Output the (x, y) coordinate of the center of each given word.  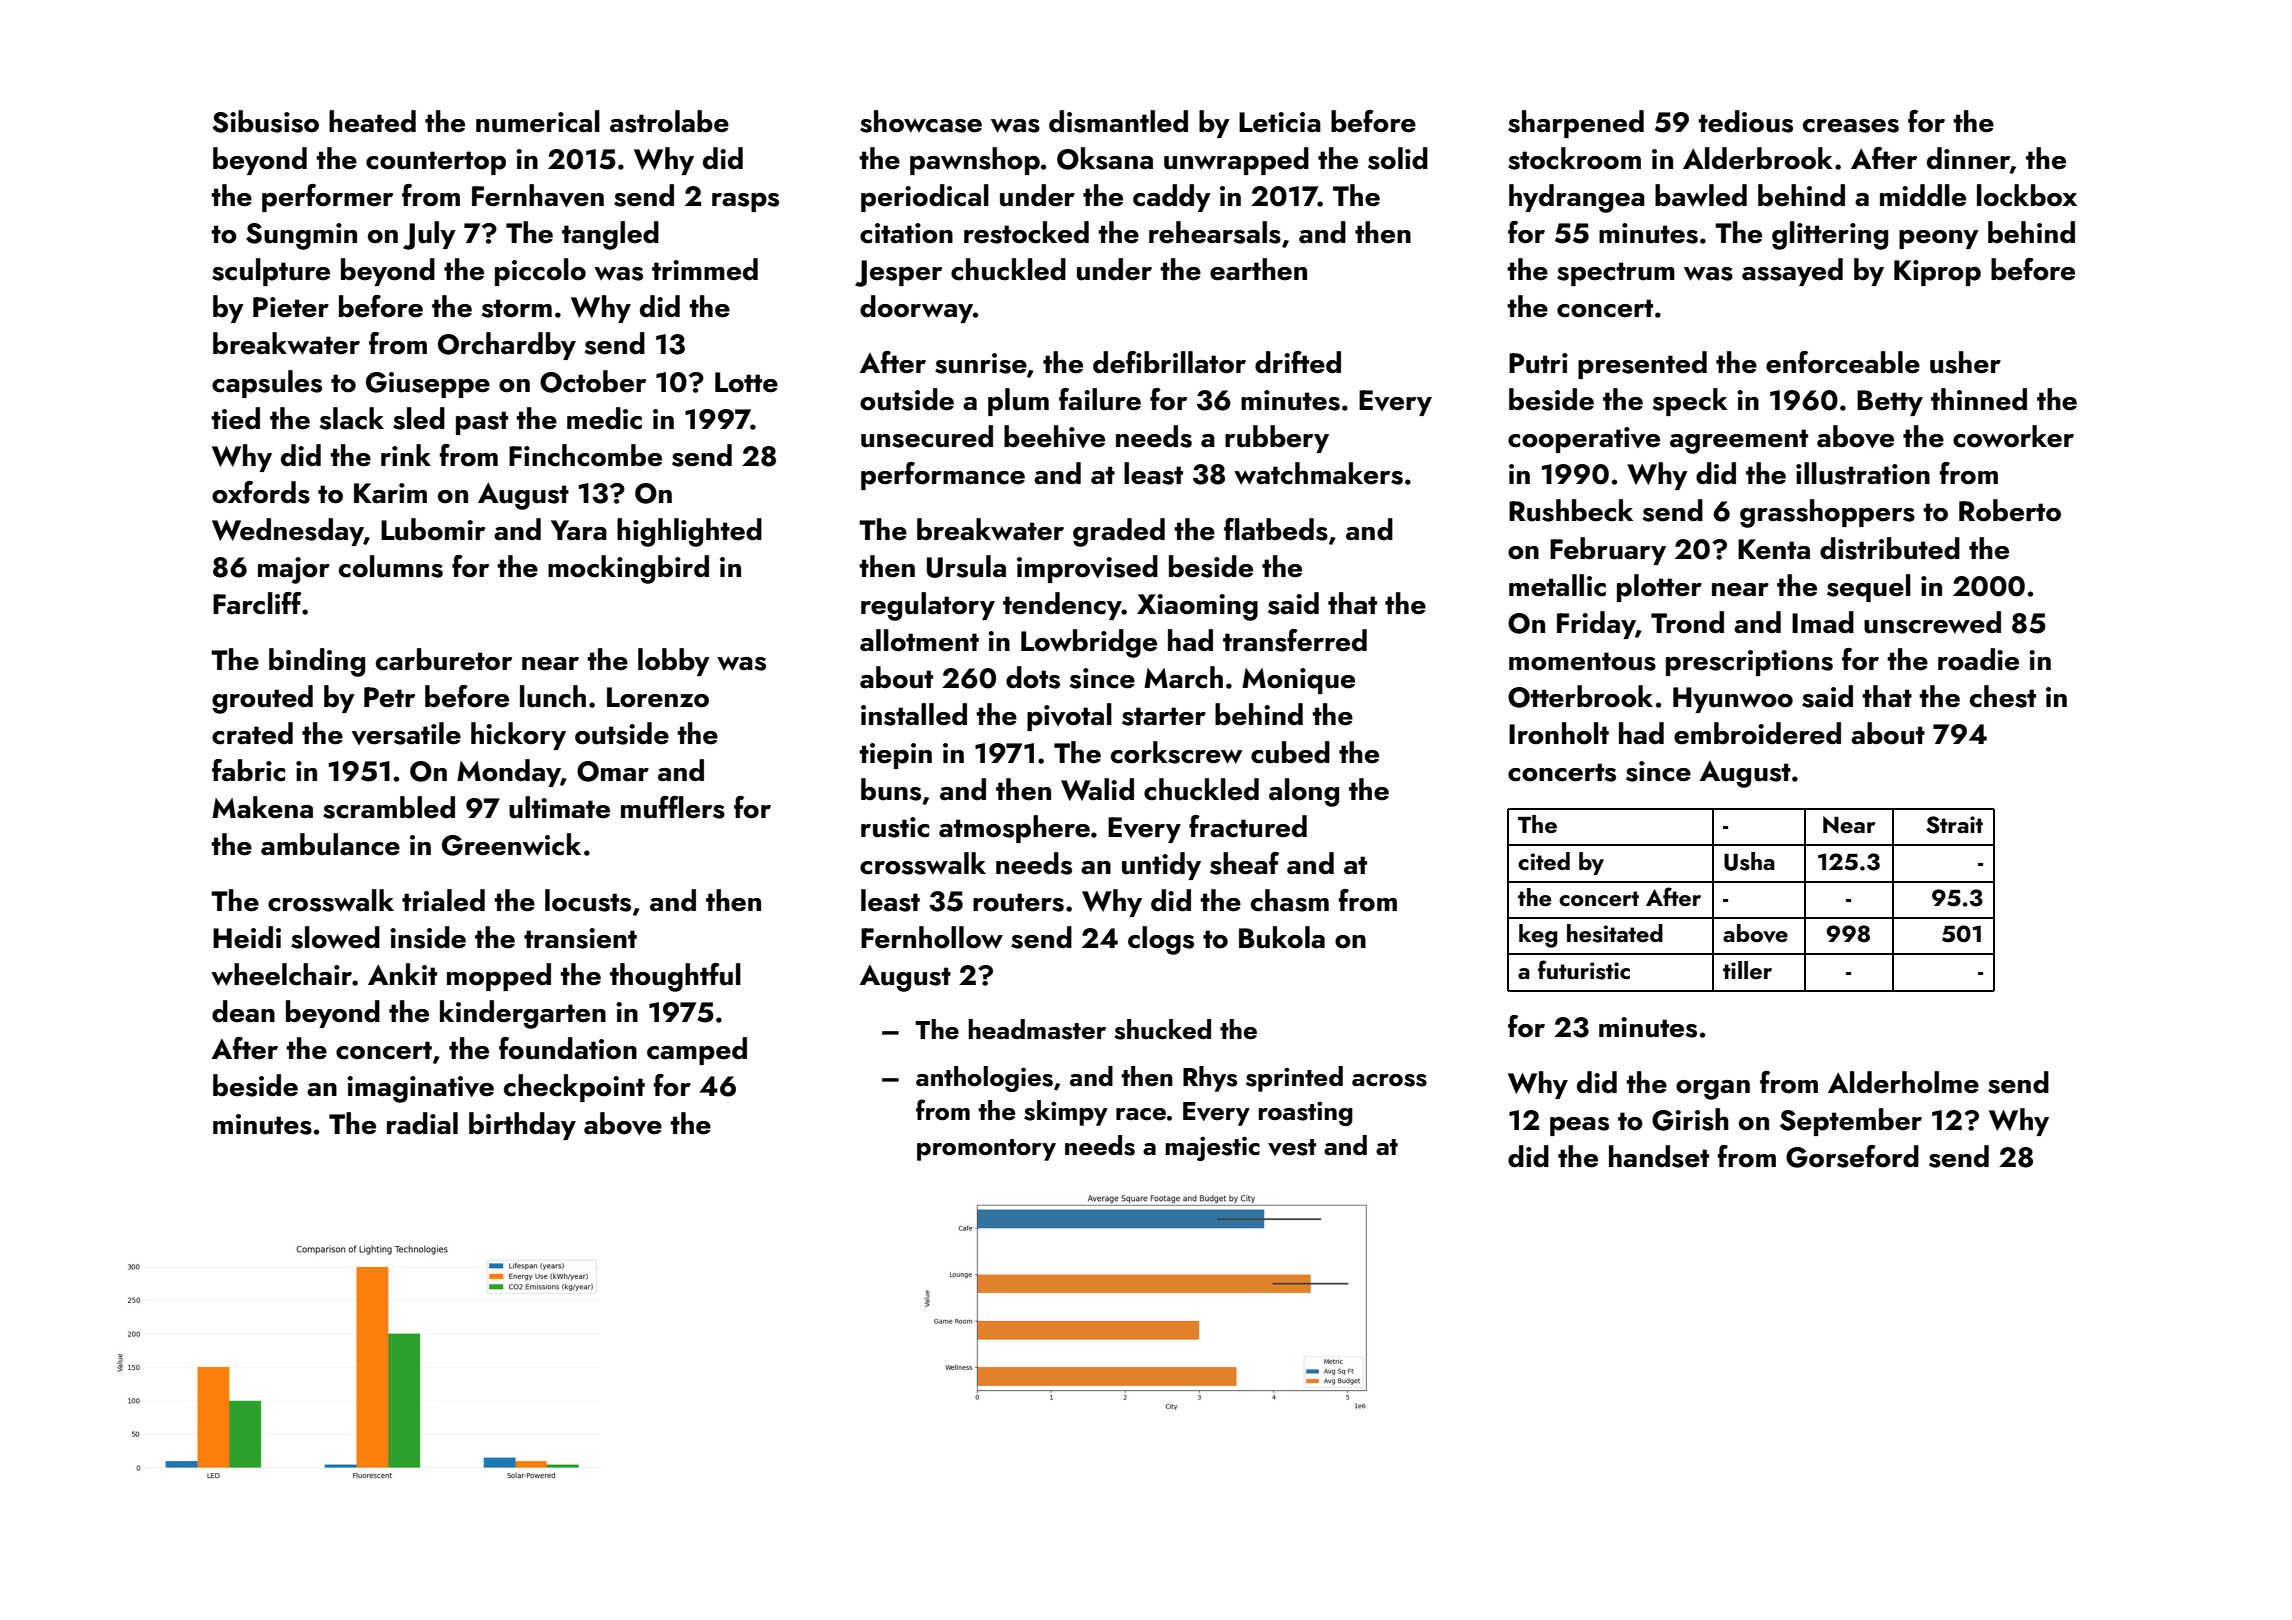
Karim (390, 493)
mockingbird (628, 569)
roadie (1978, 659)
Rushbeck (1571, 510)
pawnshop (975, 161)
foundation (568, 1048)
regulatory (928, 606)
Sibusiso (265, 121)
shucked (1163, 1029)
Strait (1954, 825)
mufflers (673, 807)
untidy (1161, 866)
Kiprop (1937, 273)
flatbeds (1276, 529)
